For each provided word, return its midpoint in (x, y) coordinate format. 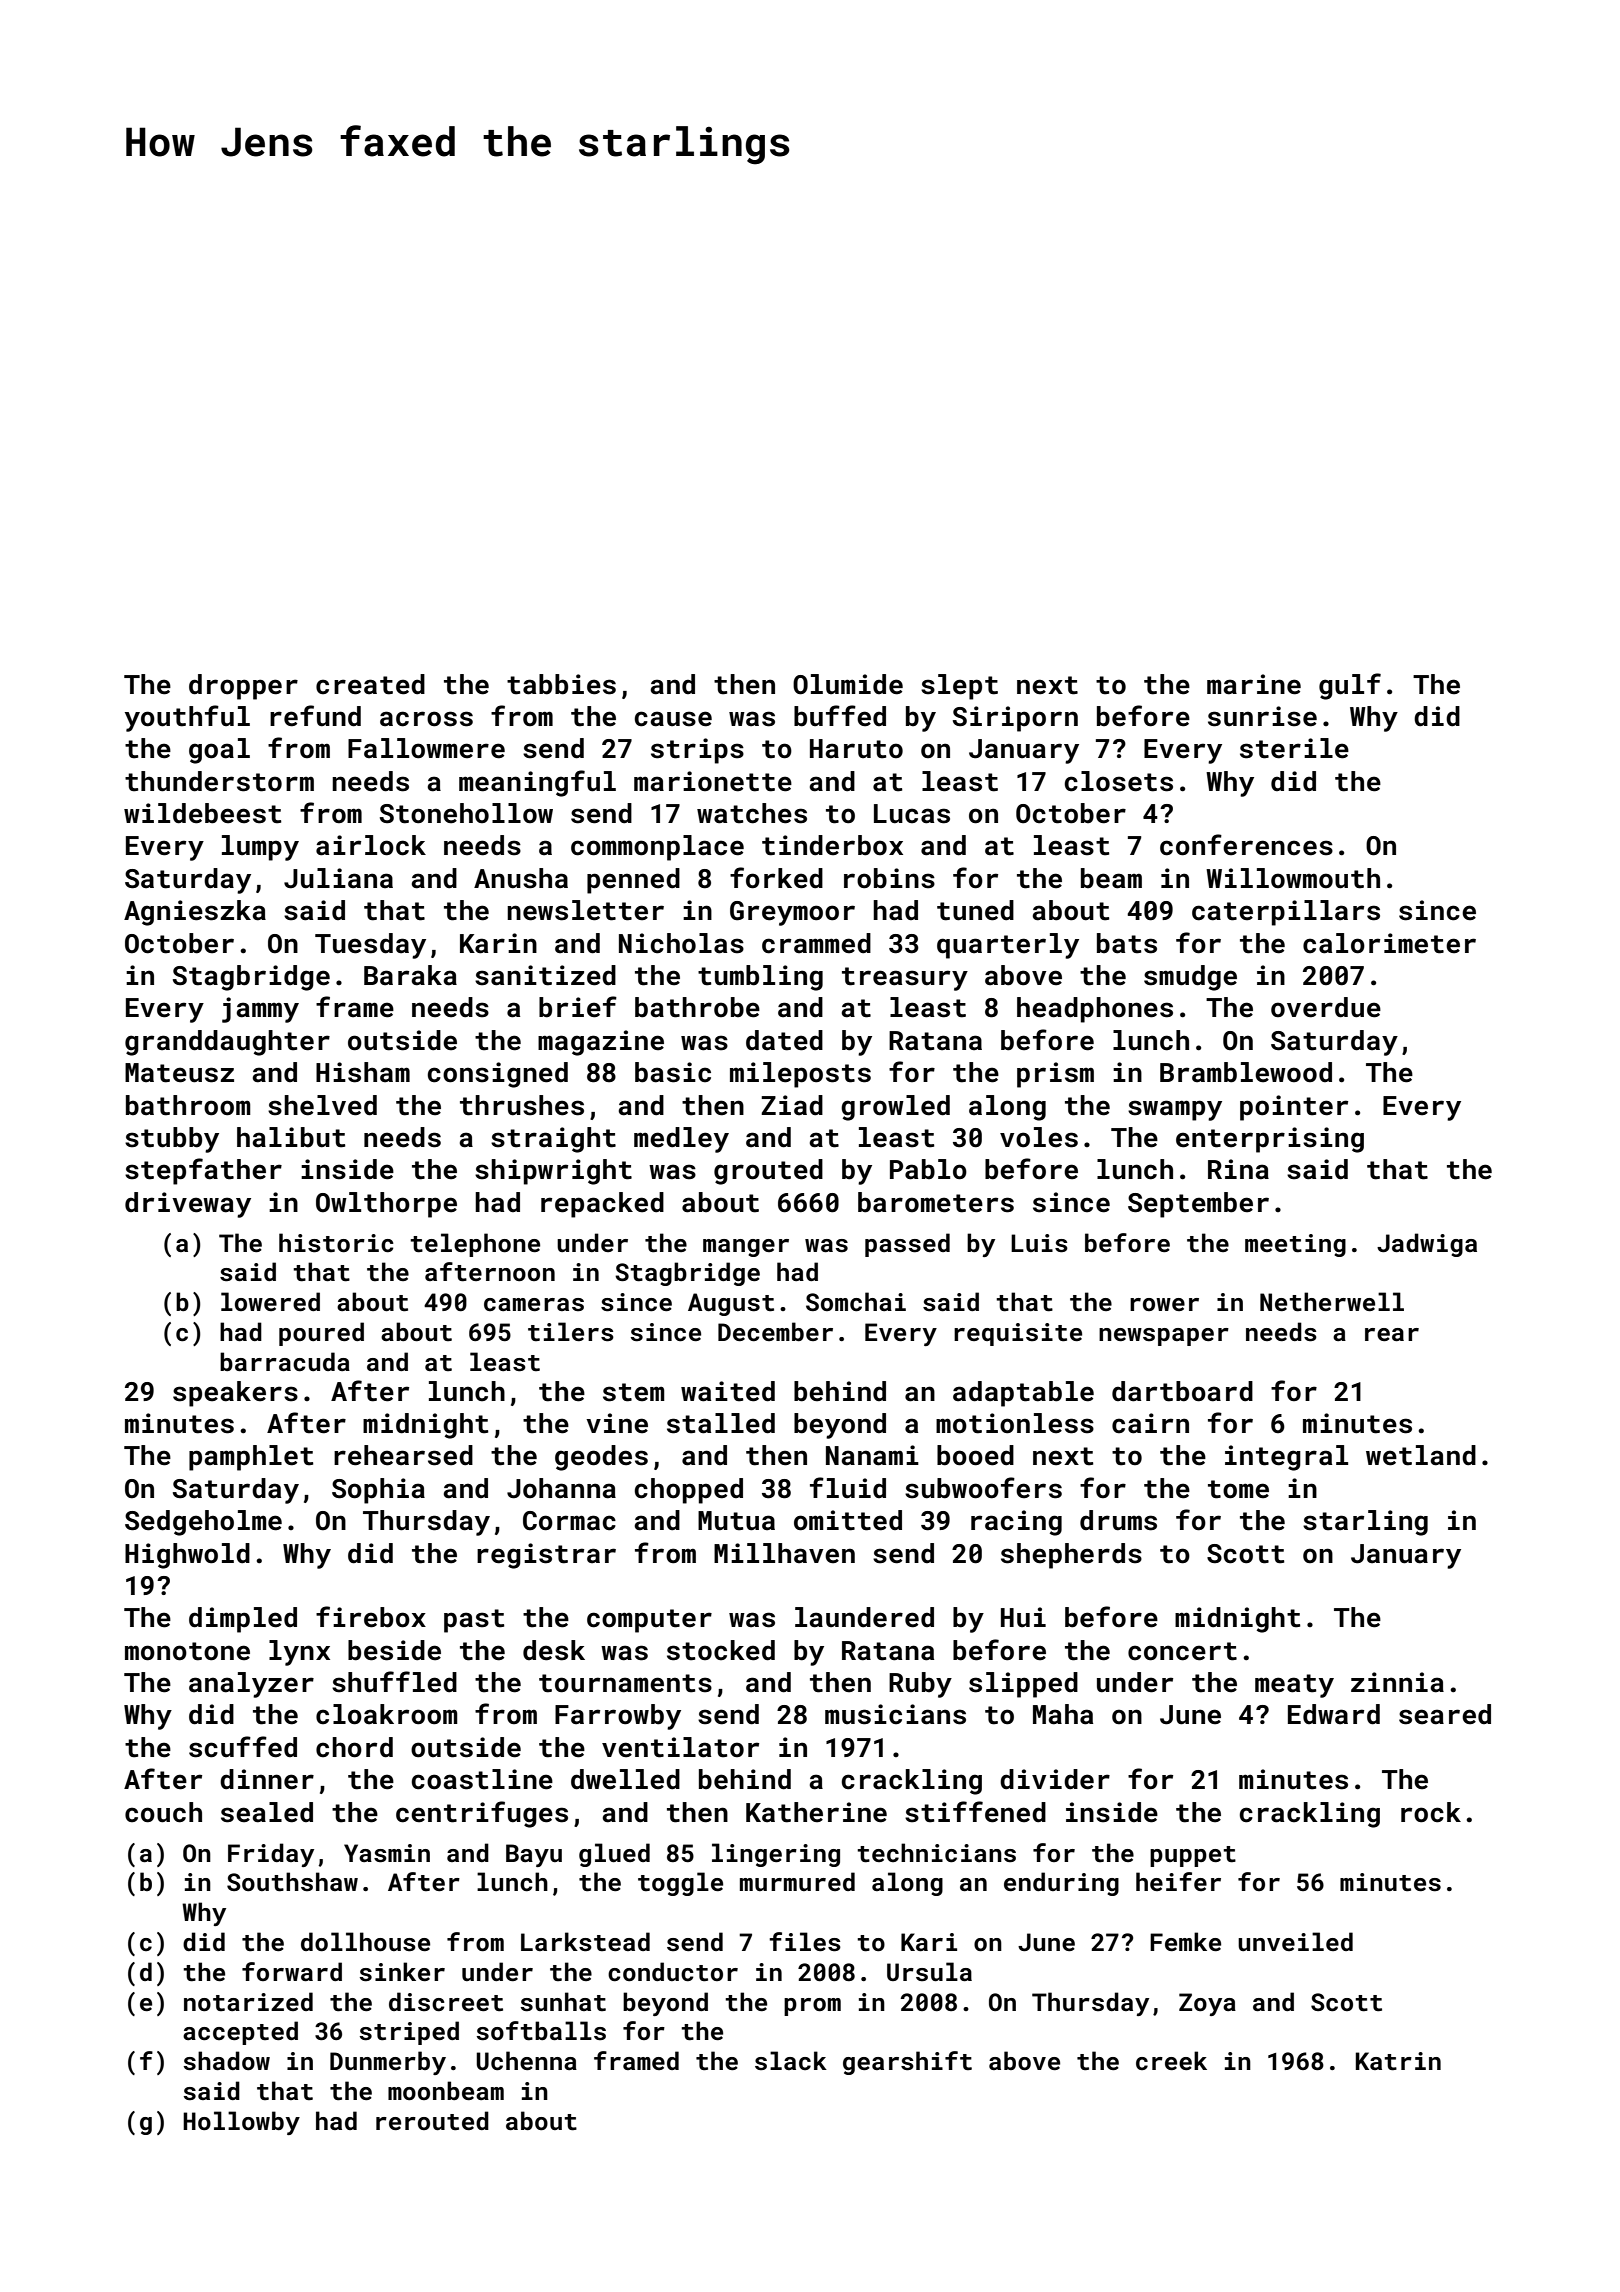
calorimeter (1389, 943)
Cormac (569, 1521)
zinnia (1397, 1682)
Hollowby (241, 2123)
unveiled (1295, 1941)
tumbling (760, 978)
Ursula (929, 1972)
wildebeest (202, 813)
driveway (188, 1205)
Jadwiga (1427, 1245)
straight (553, 1140)
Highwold (187, 1556)
